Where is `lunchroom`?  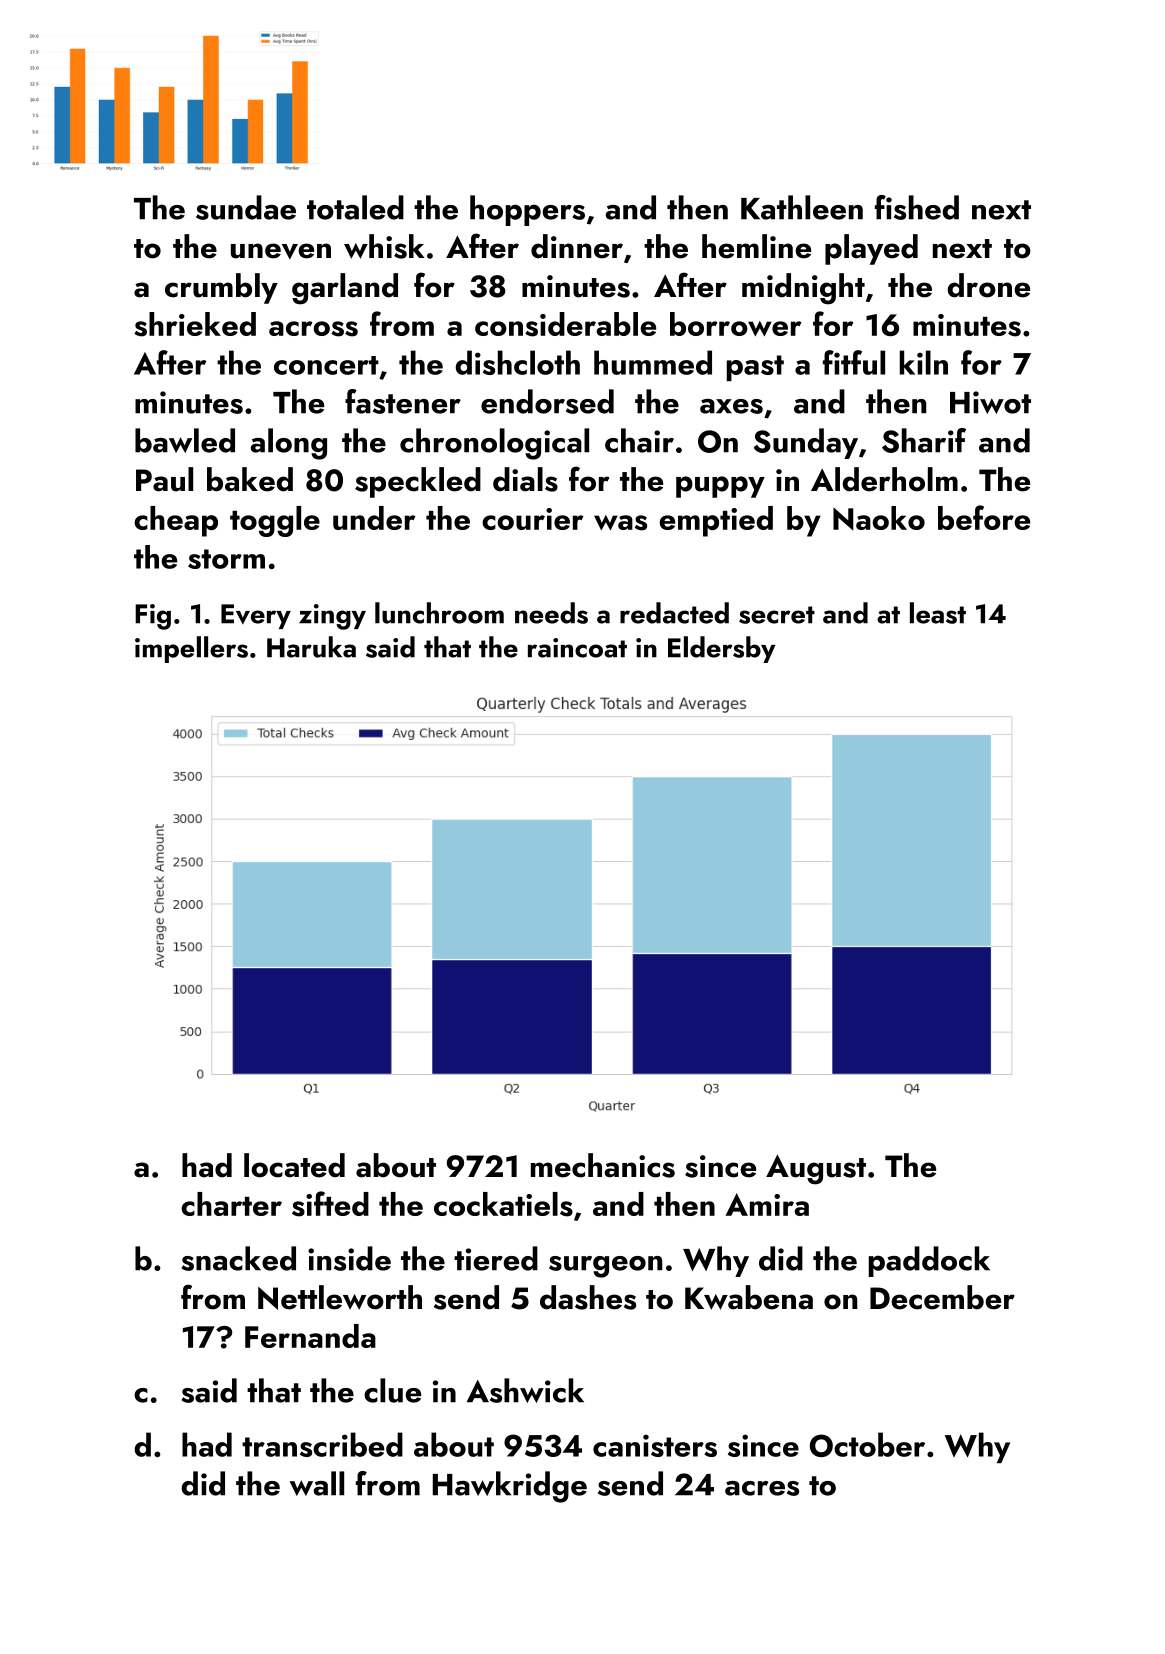 lunchroom is located at coordinates (439, 613).
